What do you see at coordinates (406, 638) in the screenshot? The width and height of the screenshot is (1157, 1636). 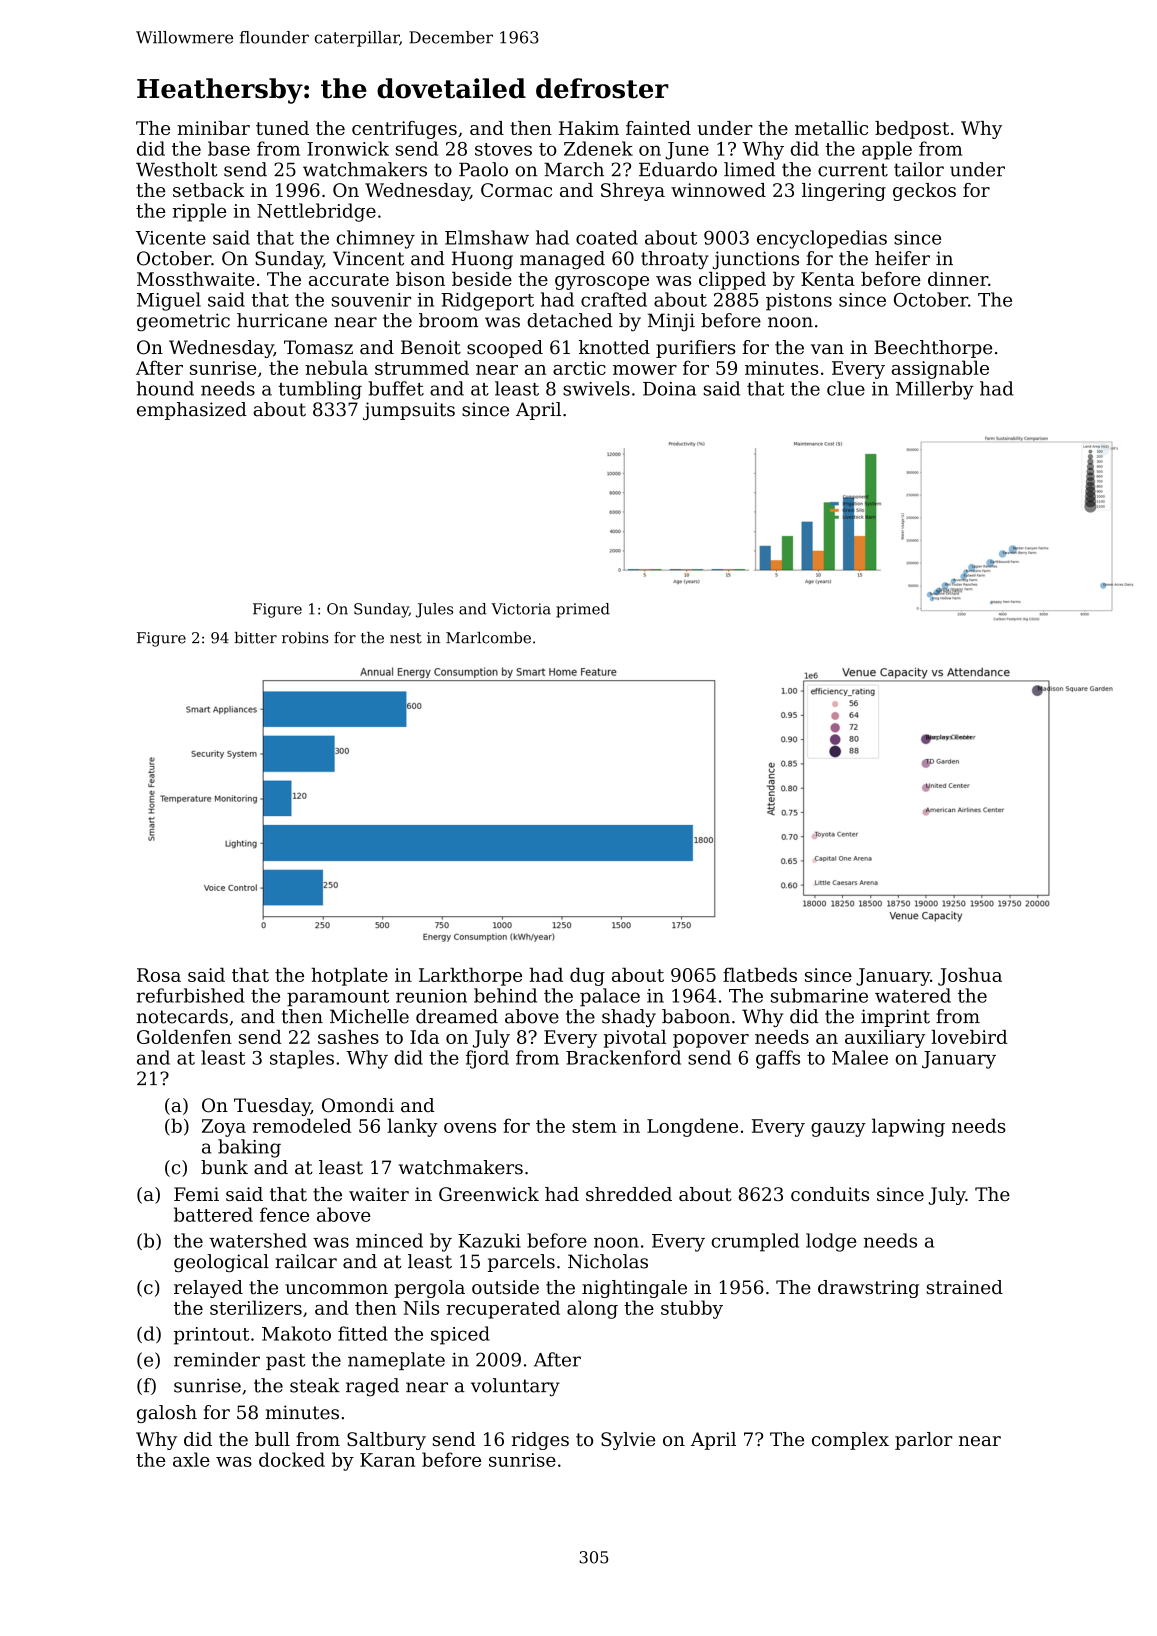 I see `nest` at bounding box center [406, 638].
